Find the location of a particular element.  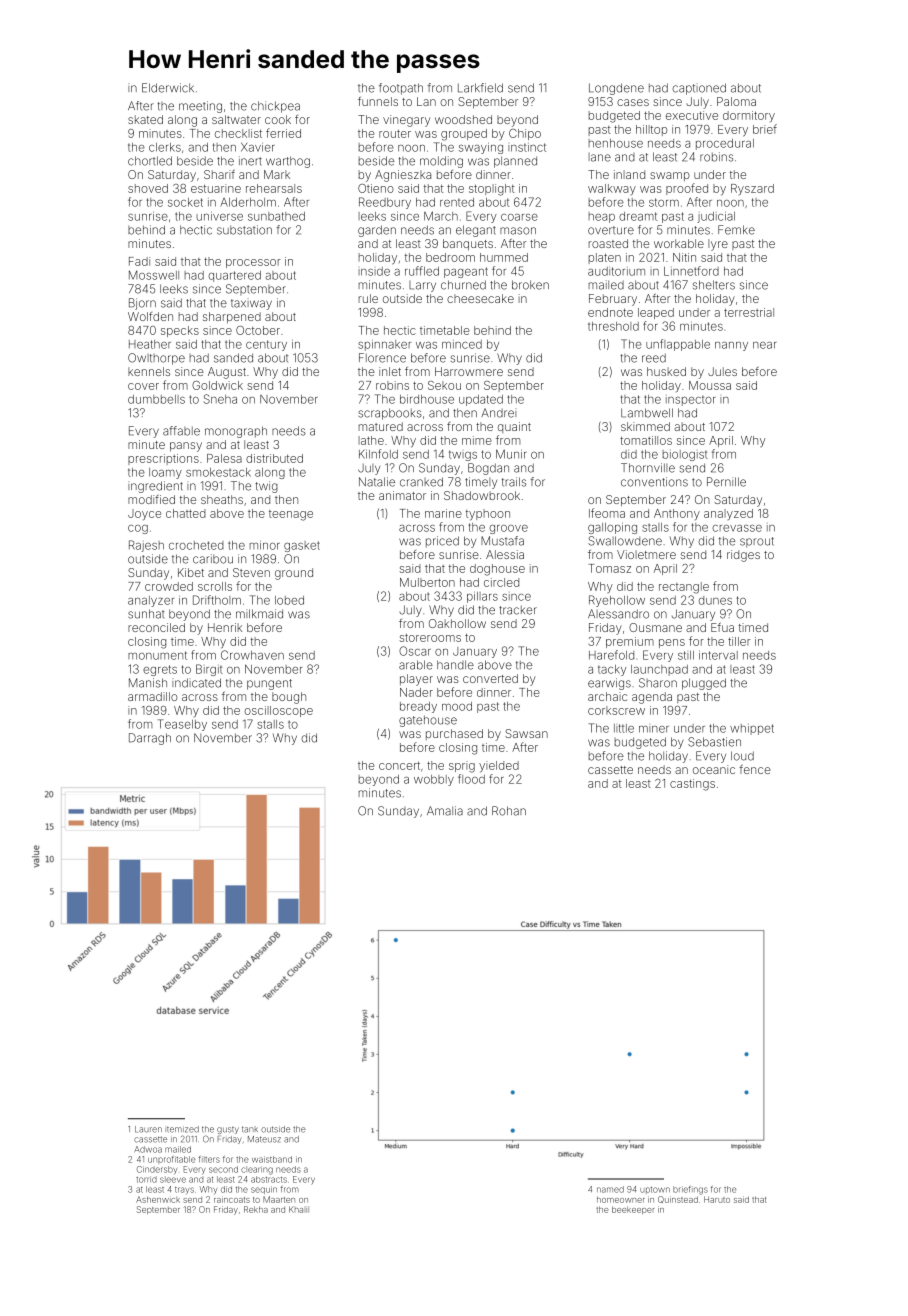

Natalie is located at coordinates (377, 482).
